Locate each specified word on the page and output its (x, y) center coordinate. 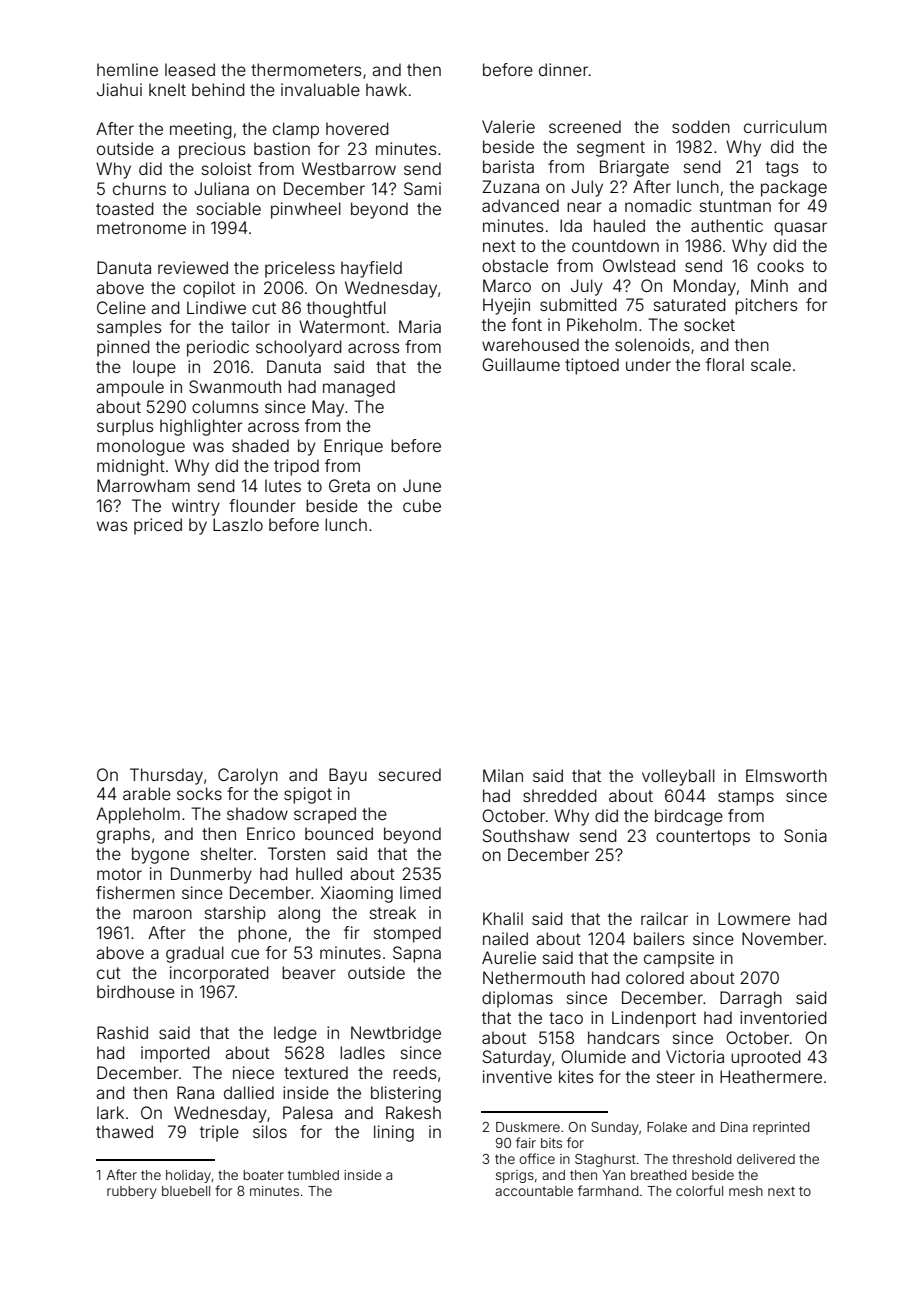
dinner (563, 69)
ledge (295, 1034)
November (783, 938)
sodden (701, 126)
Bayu (348, 776)
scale (771, 364)
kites (576, 1076)
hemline (127, 69)
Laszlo (238, 524)
